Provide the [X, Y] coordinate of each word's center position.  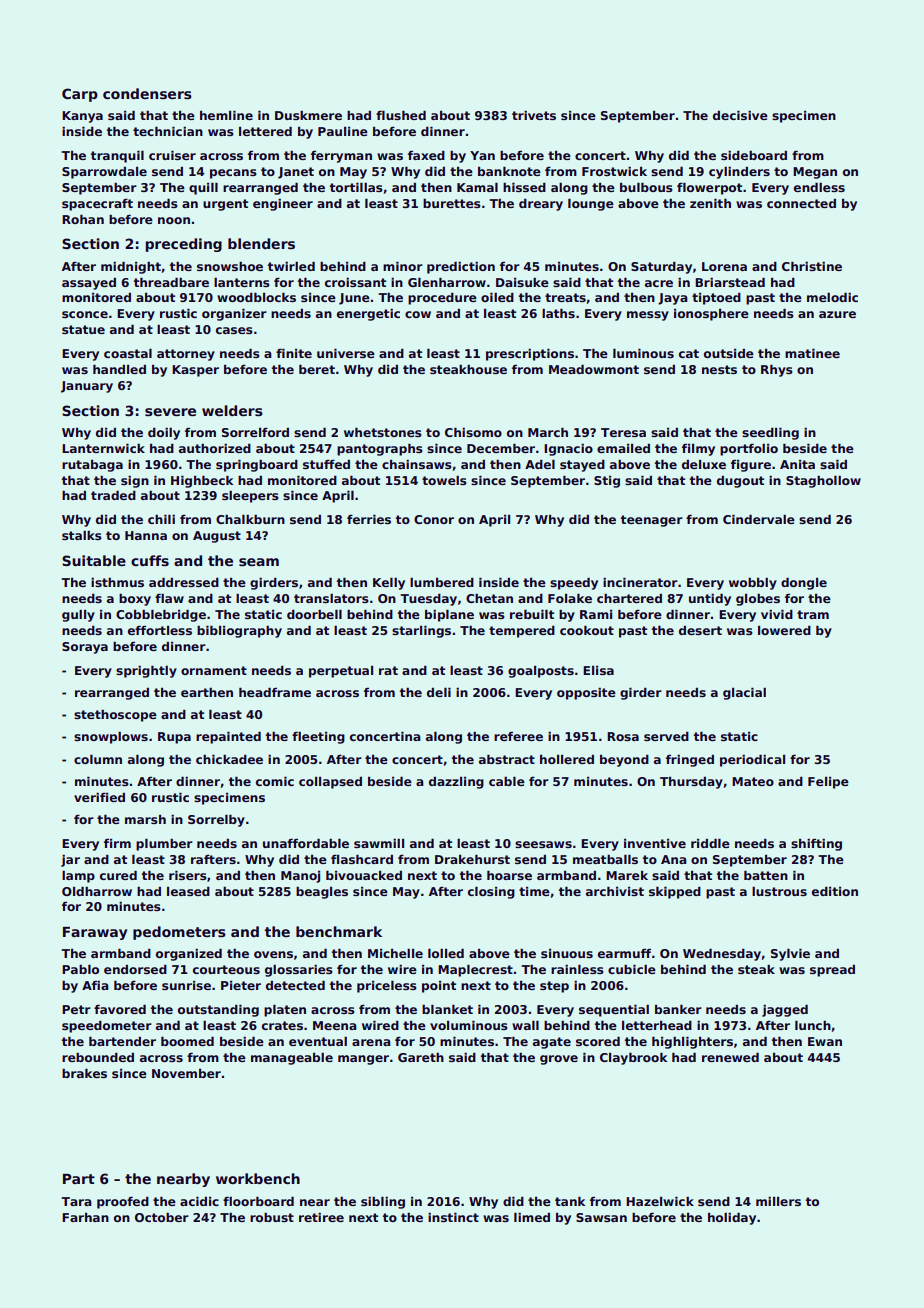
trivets [534, 115]
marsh [145, 819]
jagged [785, 1010]
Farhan [85, 1217]
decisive [740, 115]
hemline [226, 115]
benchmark [339, 931]
